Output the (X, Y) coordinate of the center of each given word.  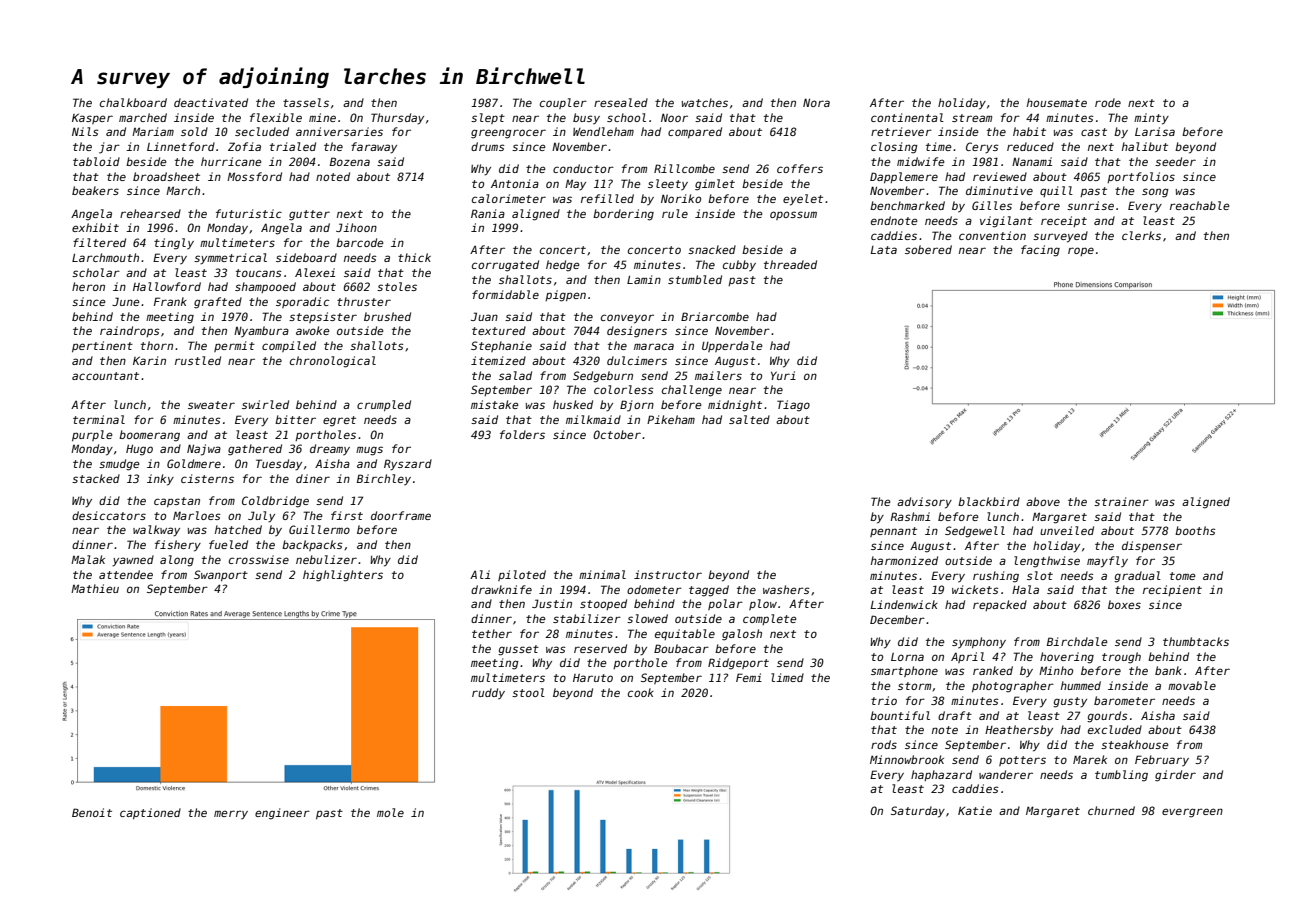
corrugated (505, 266)
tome (1183, 576)
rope (1081, 251)
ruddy (488, 693)
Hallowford (167, 286)
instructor (668, 574)
